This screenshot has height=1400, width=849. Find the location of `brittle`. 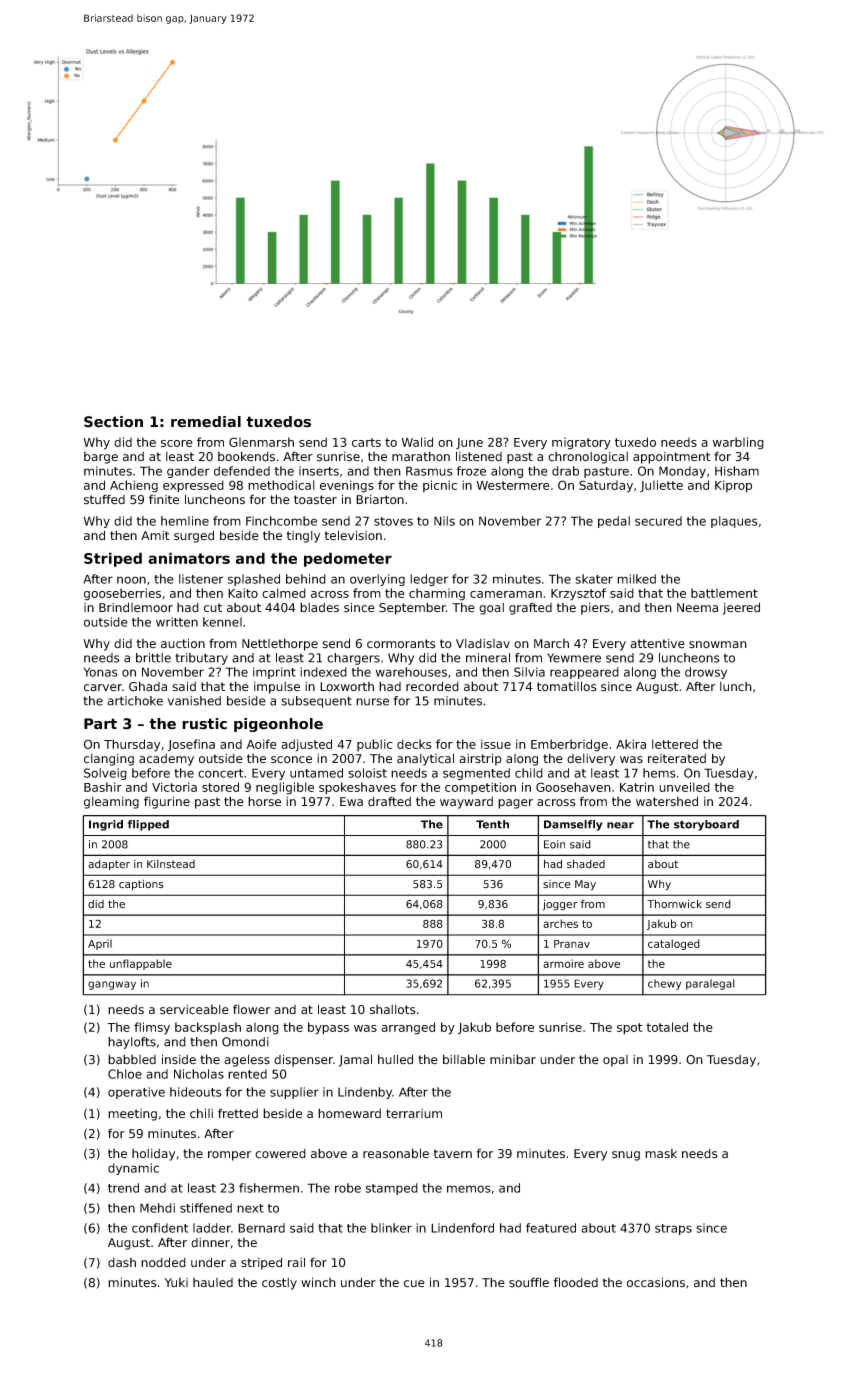

brittle is located at coordinates (153, 658).
